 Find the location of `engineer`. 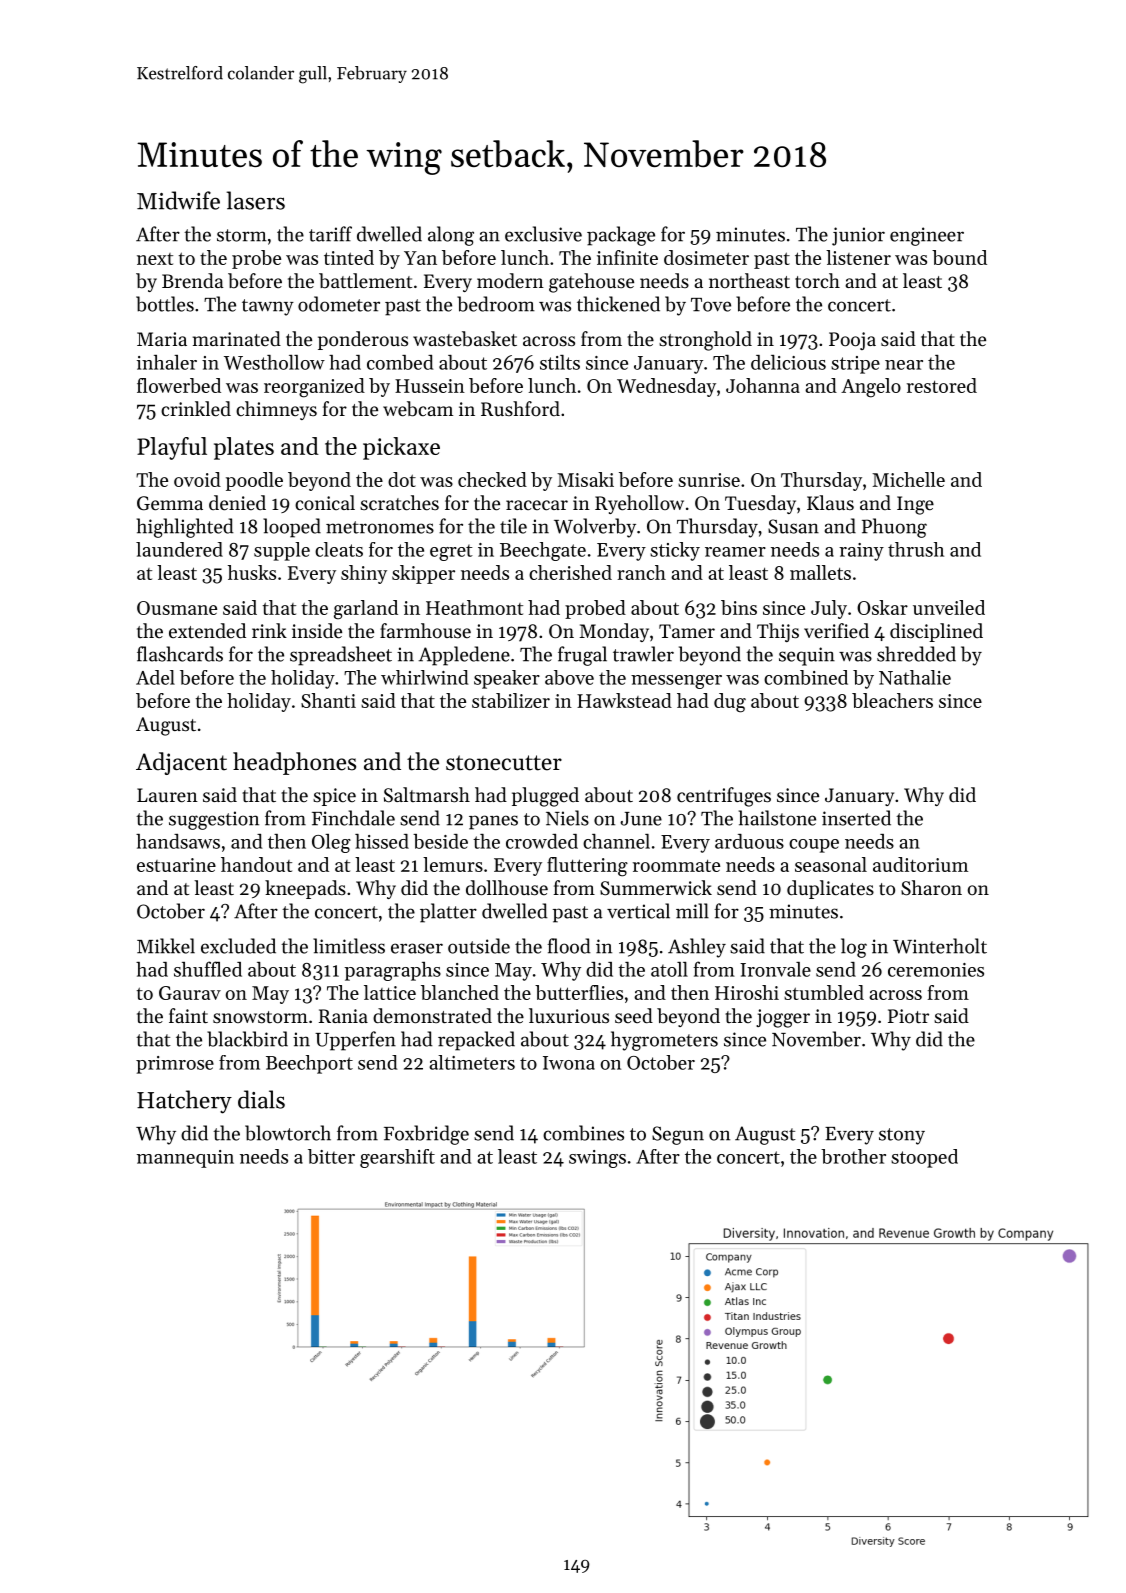

engineer is located at coordinates (927, 236).
